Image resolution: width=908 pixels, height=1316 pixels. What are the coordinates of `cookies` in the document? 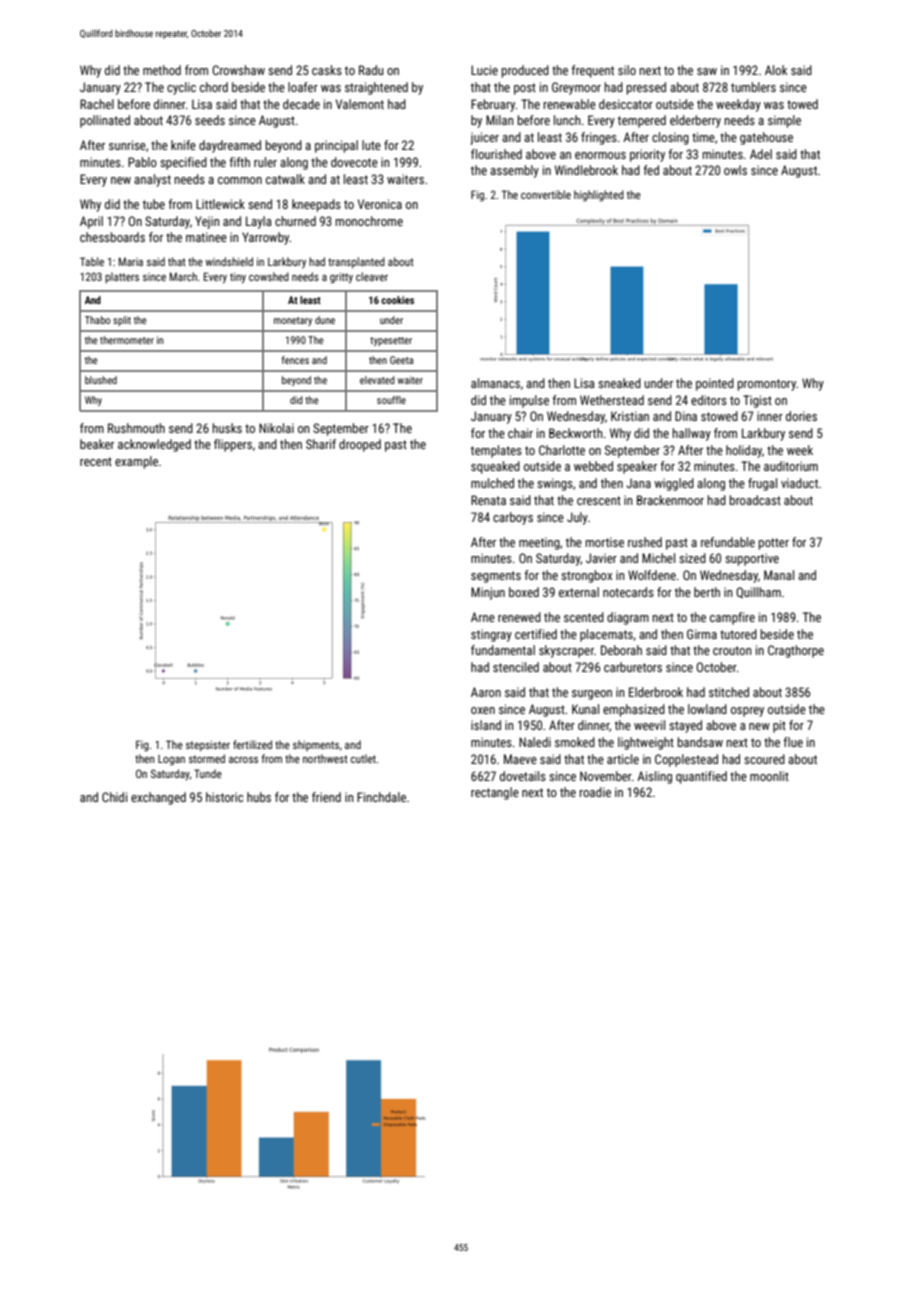 It's located at (397, 300).
